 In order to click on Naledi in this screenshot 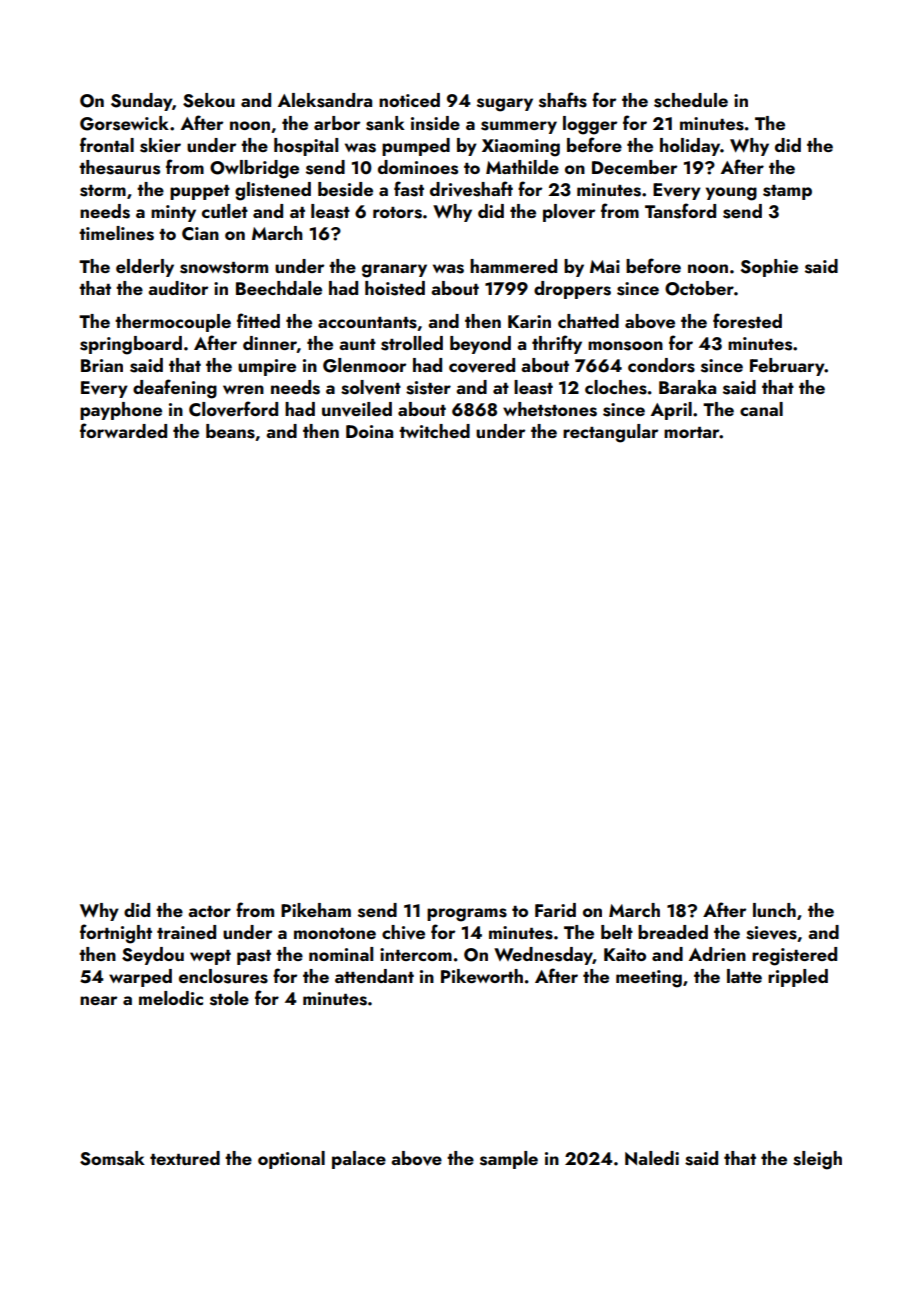, I will do `click(652, 1158)`.
